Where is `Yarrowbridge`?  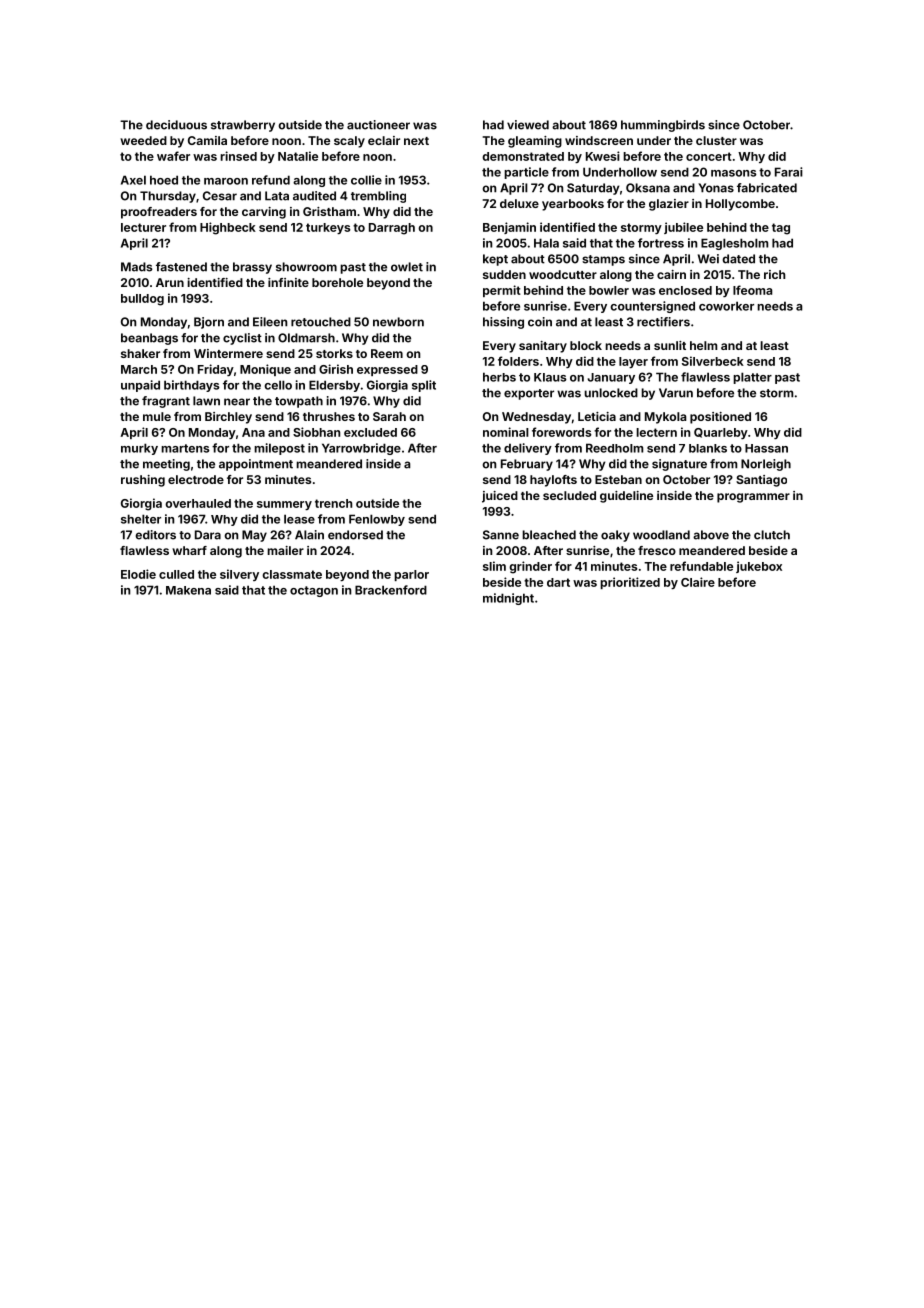
Yarrowbridge is located at coordinates (361, 449).
